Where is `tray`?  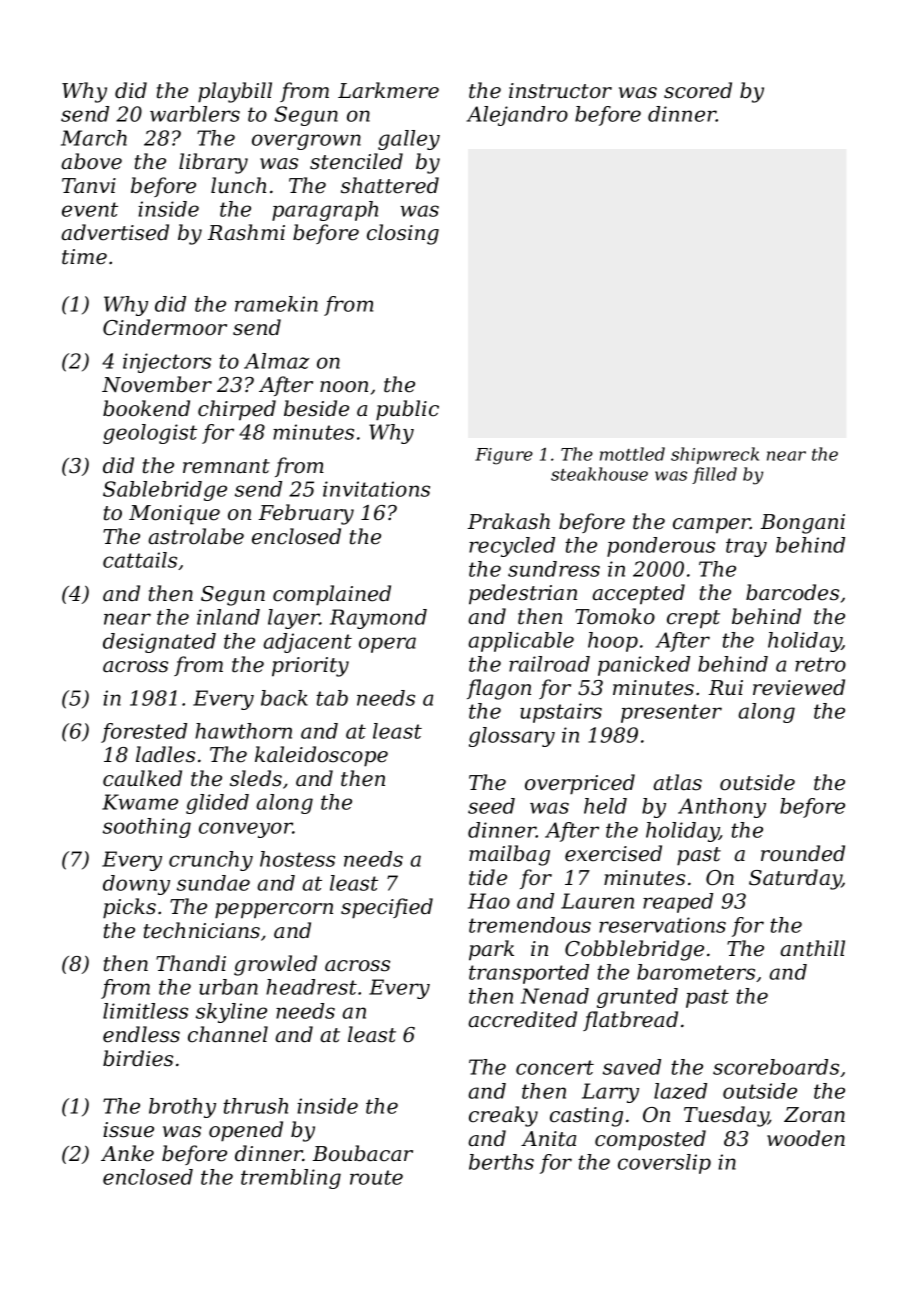
tray is located at coordinates (746, 547).
